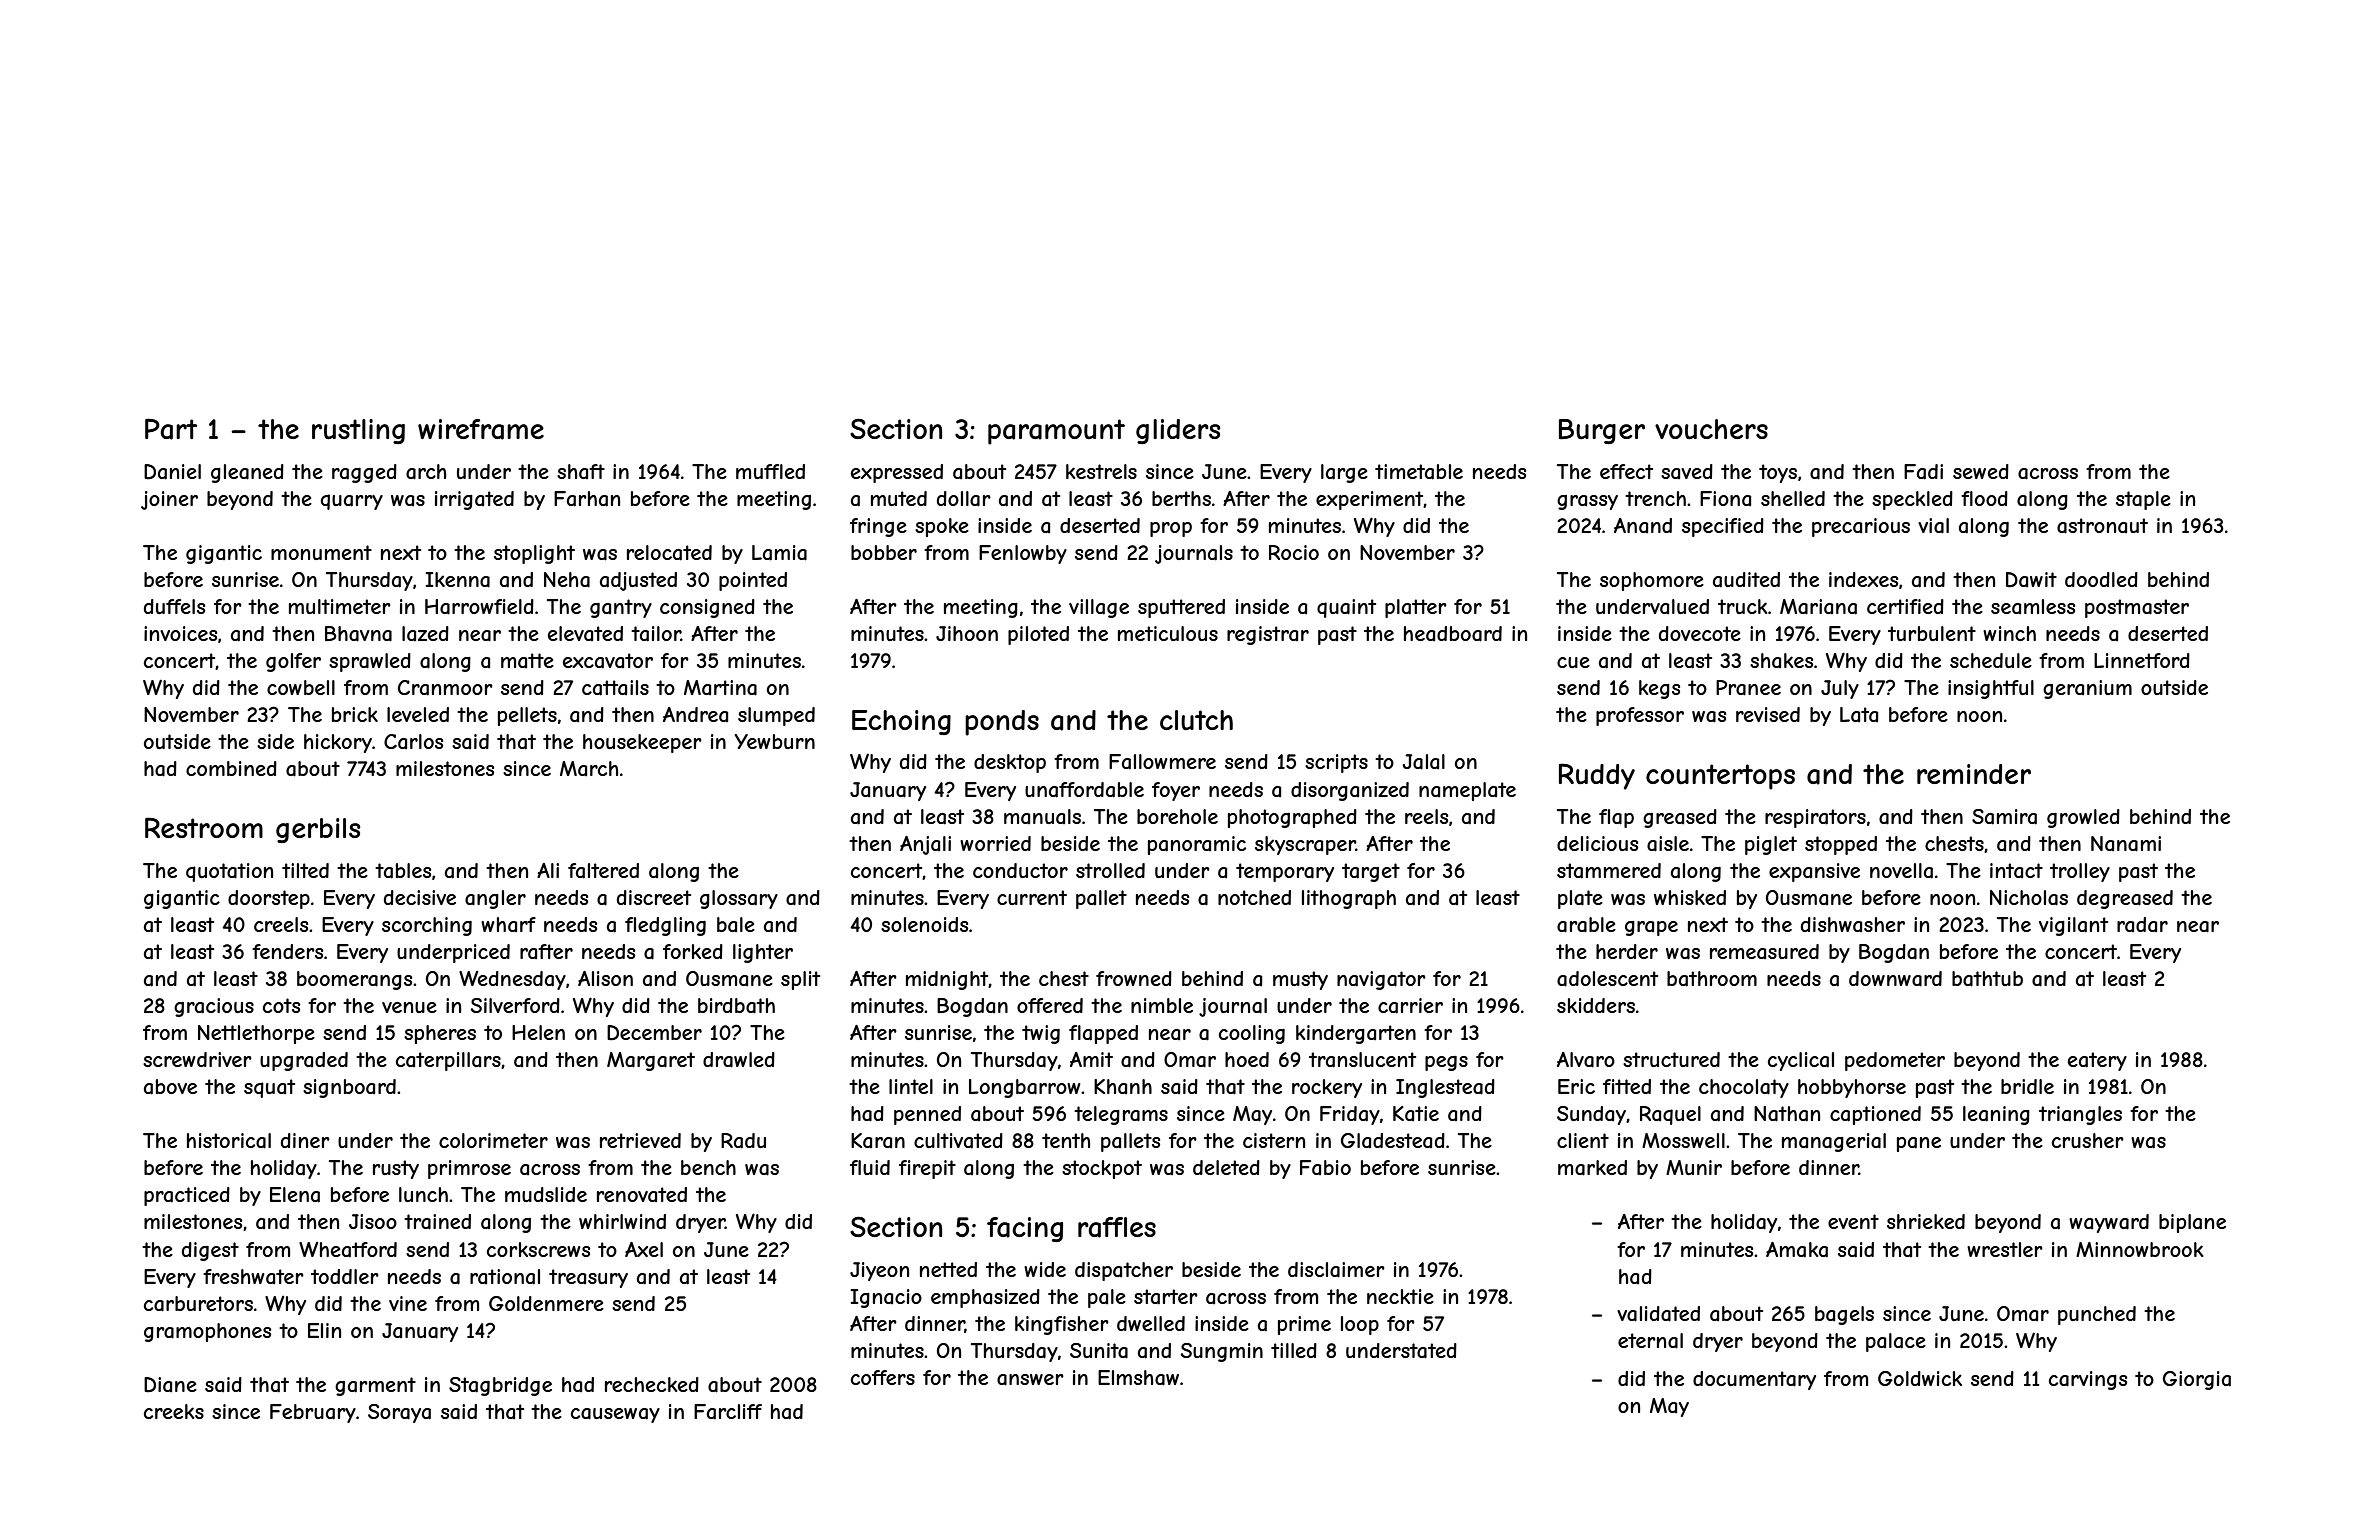 The image size is (2380, 1540). Describe the element at coordinates (2101, 579) in the screenshot. I see `doodled` at that location.
